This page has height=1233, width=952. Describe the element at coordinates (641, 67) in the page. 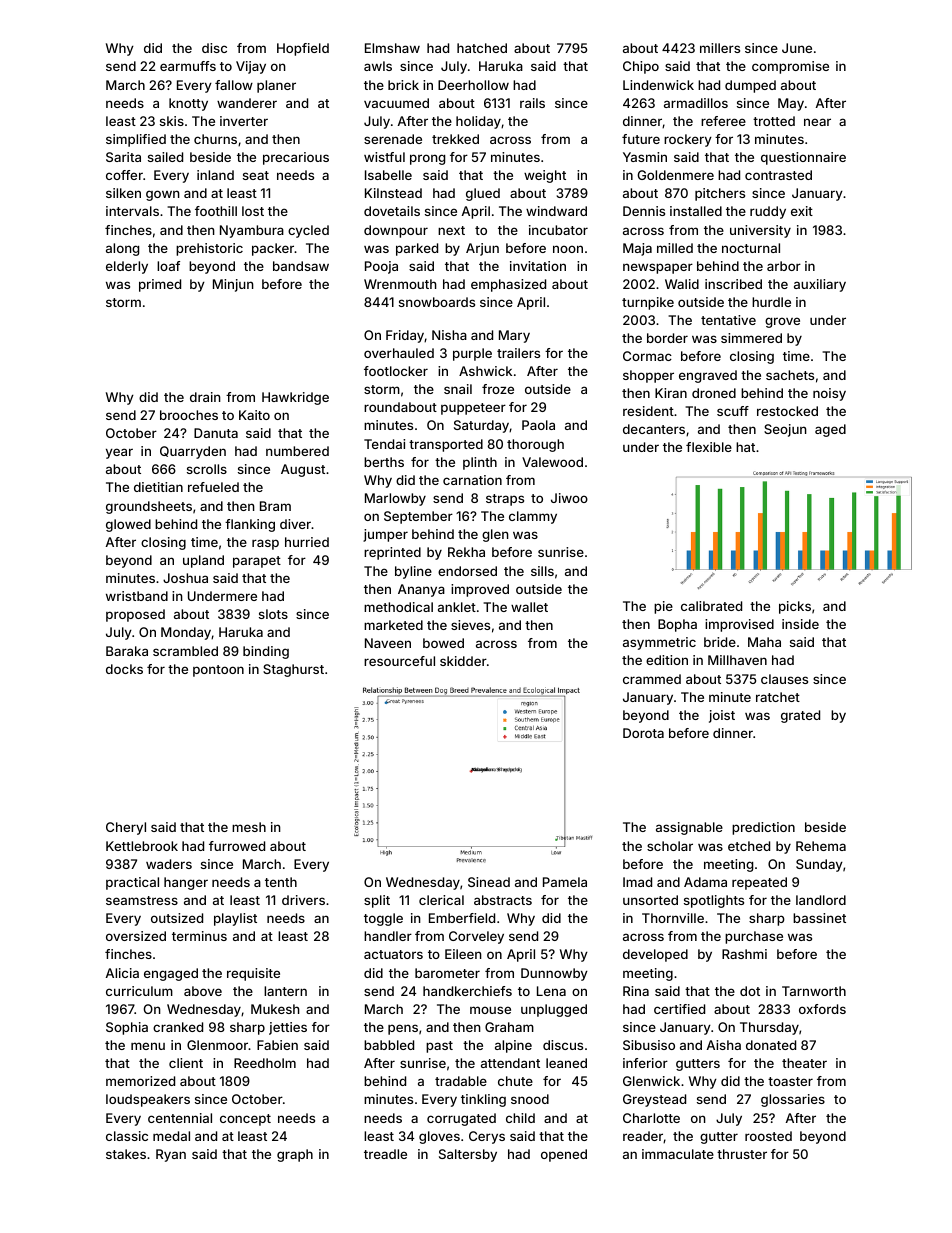

I see `Chipo` at that location.
